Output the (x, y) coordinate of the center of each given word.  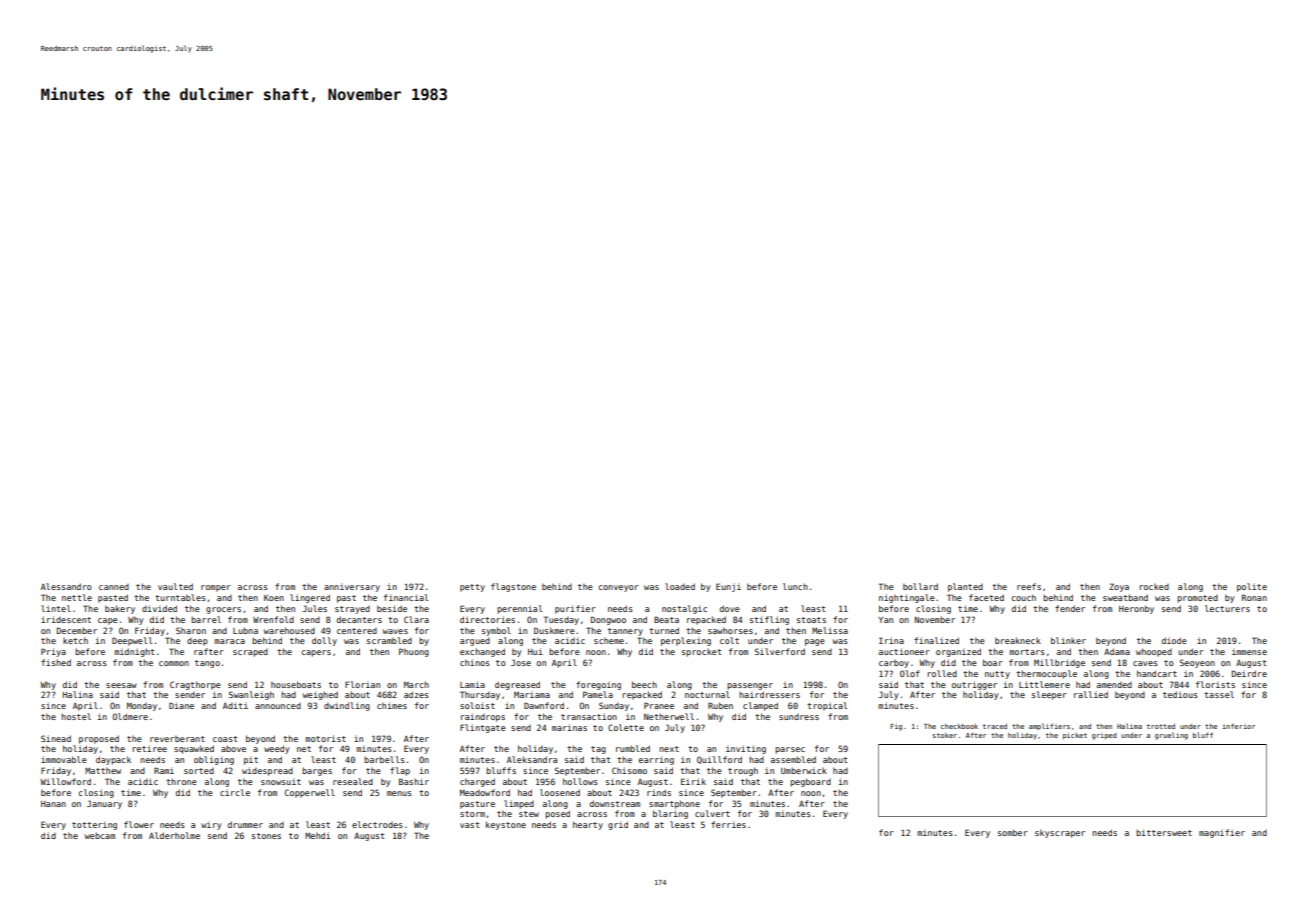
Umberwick (804, 770)
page (815, 642)
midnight (134, 652)
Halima (1129, 726)
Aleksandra (532, 759)
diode (1174, 640)
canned (114, 587)
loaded (680, 586)
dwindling (347, 706)
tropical (827, 706)
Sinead (56, 738)
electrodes (377, 824)
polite (1252, 587)
